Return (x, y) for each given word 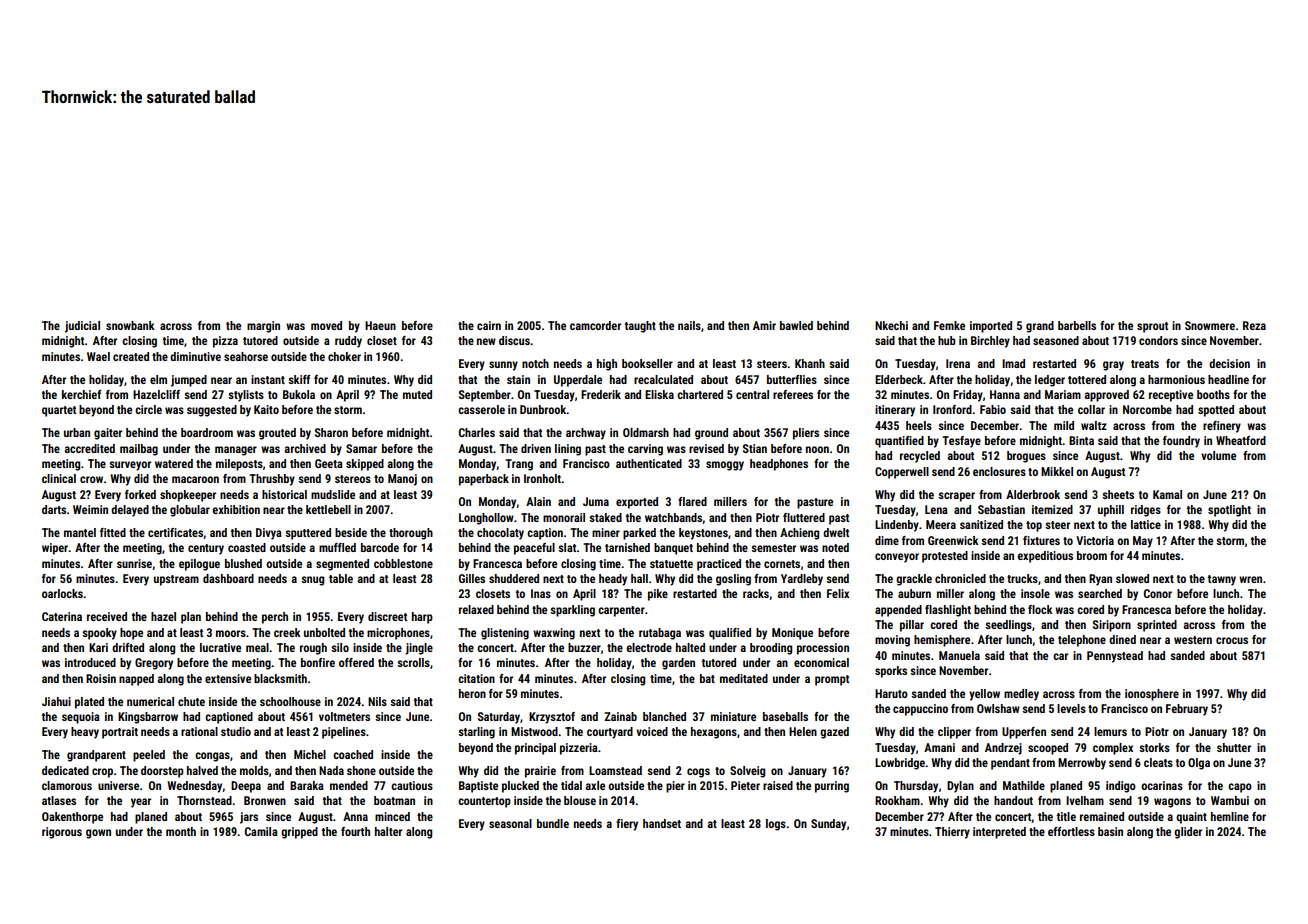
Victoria (1095, 540)
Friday (968, 396)
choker (344, 356)
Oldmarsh (646, 432)
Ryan (1100, 580)
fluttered (804, 517)
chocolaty (500, 534)
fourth (355, 831)
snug (312, 581)
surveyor (130, 466)
